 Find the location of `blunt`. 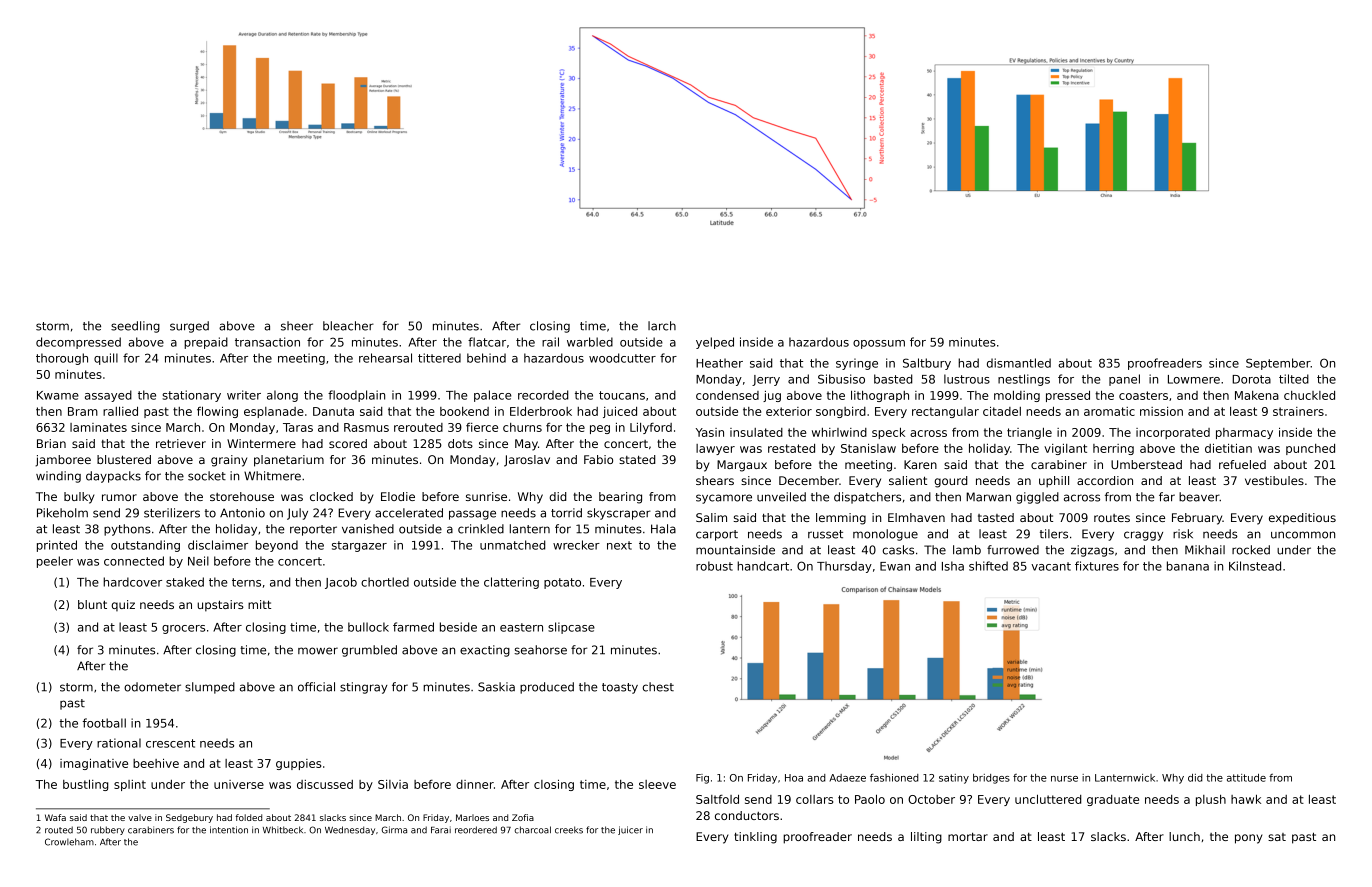

blunt is located at coordinates (92, 604).
